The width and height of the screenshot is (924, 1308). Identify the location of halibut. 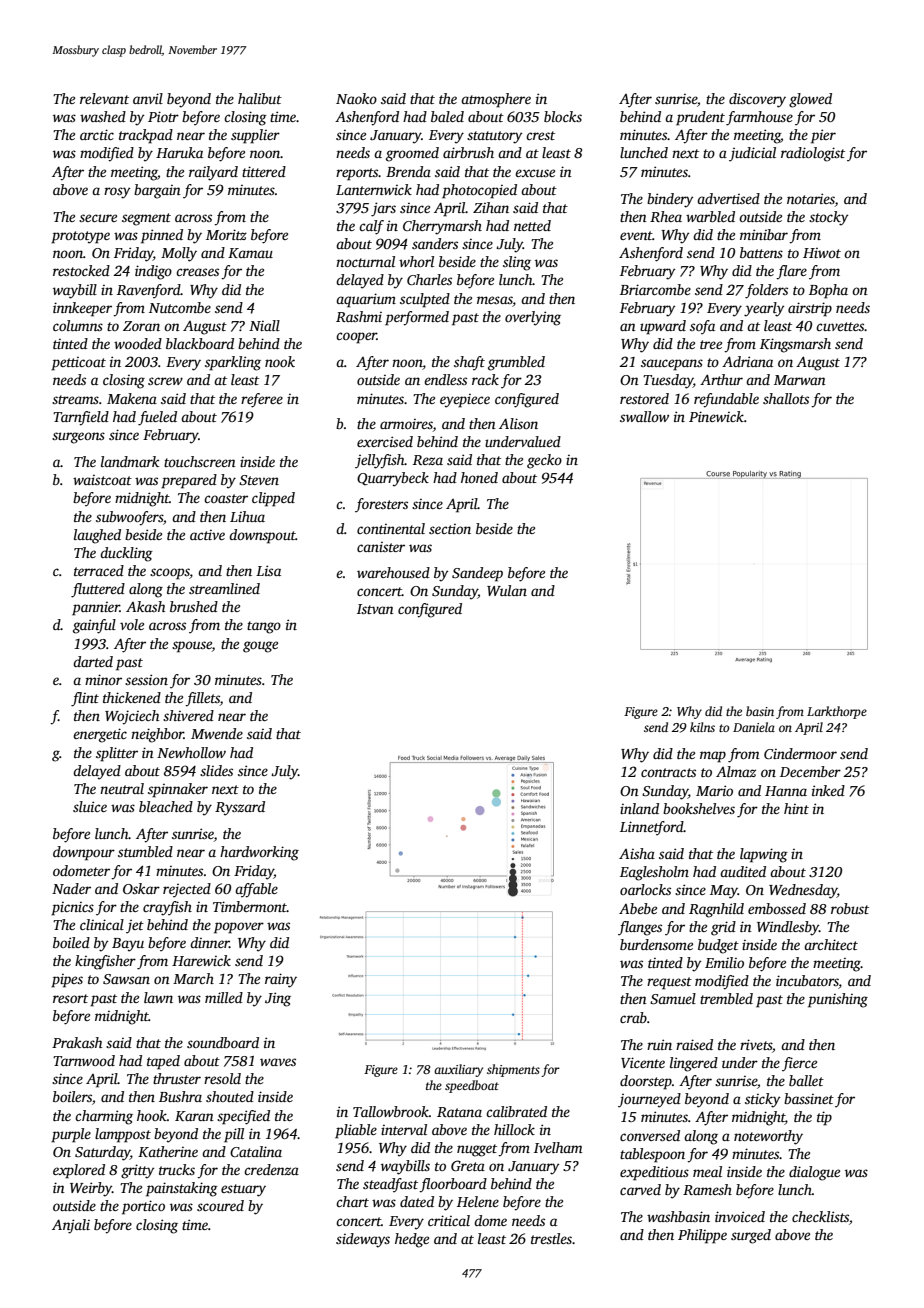
(260, 98).
